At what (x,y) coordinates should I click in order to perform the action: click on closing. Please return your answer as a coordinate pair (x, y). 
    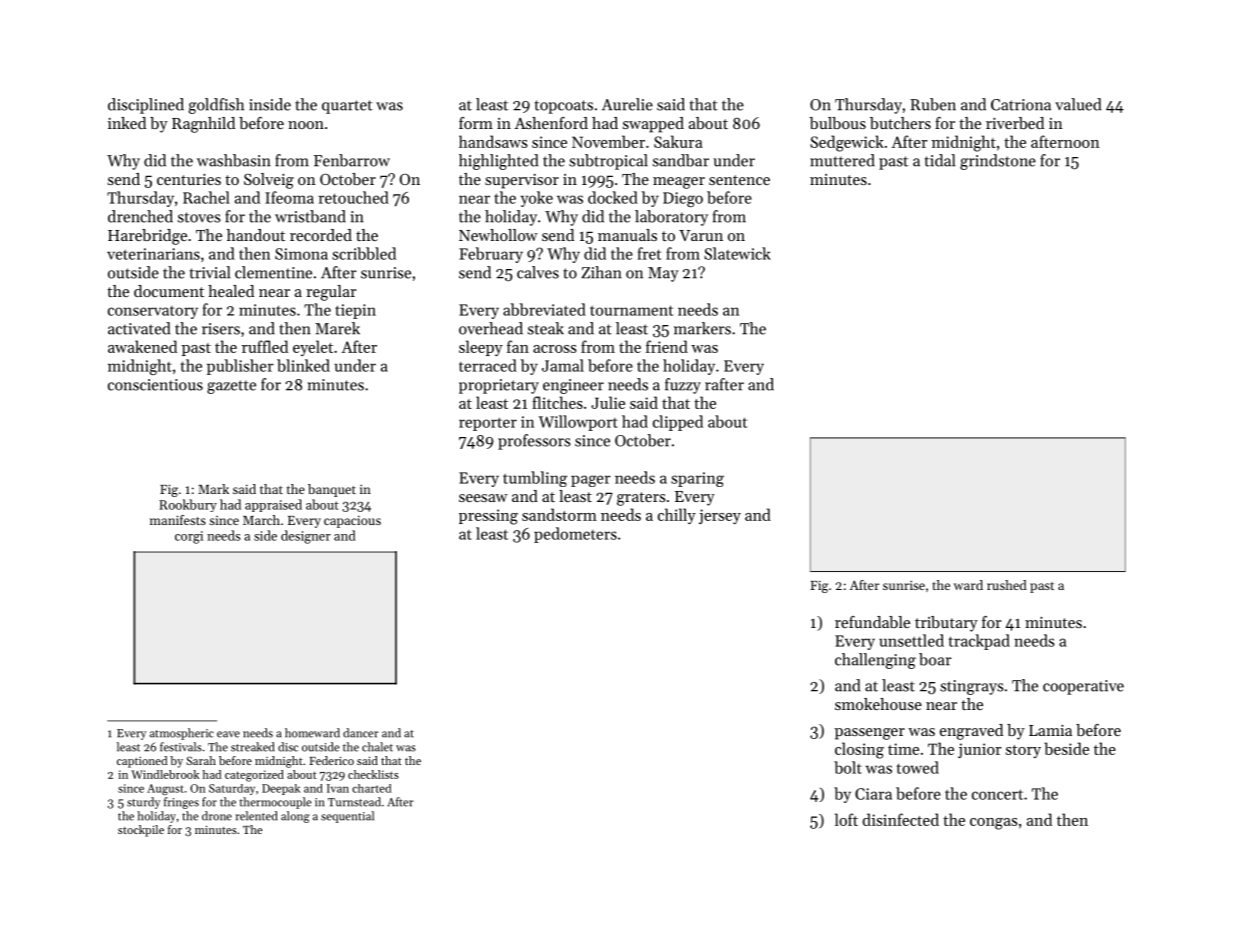
    Looking at the image, I should click on (859, 750).
